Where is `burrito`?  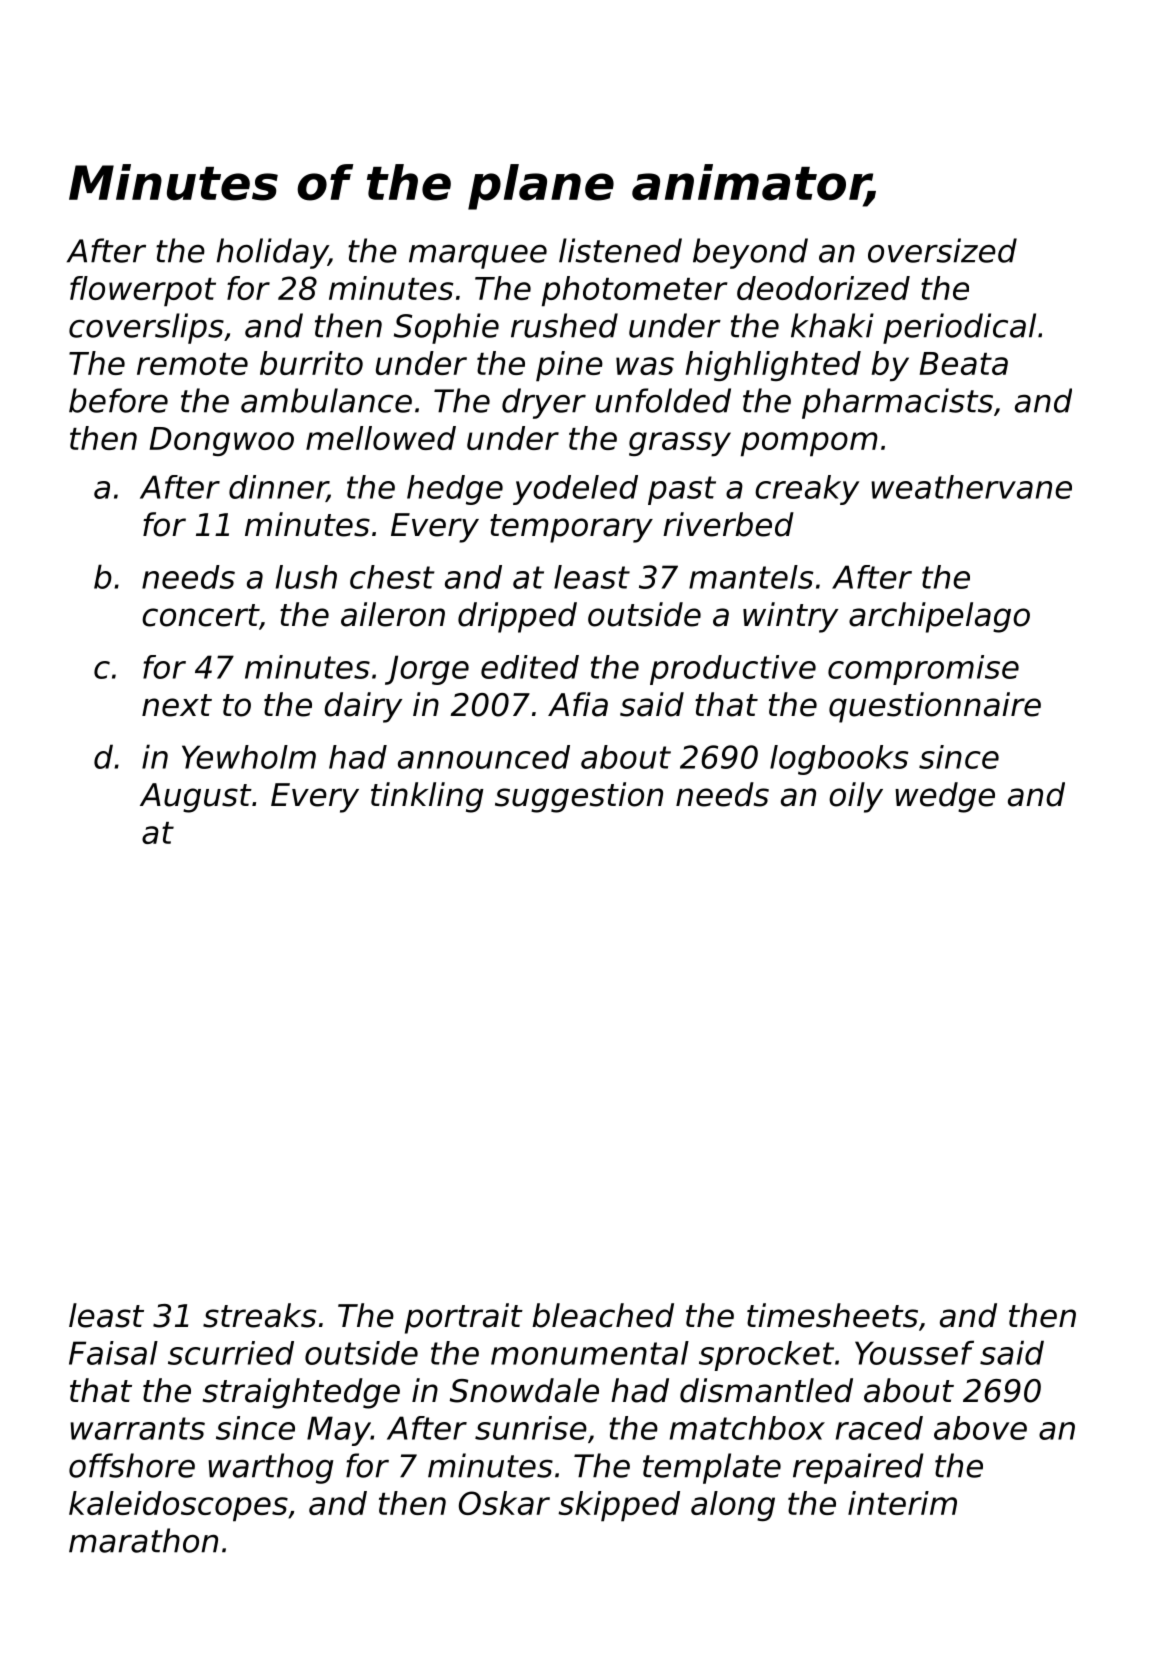 burrito is located at coordinates (311, 363).
